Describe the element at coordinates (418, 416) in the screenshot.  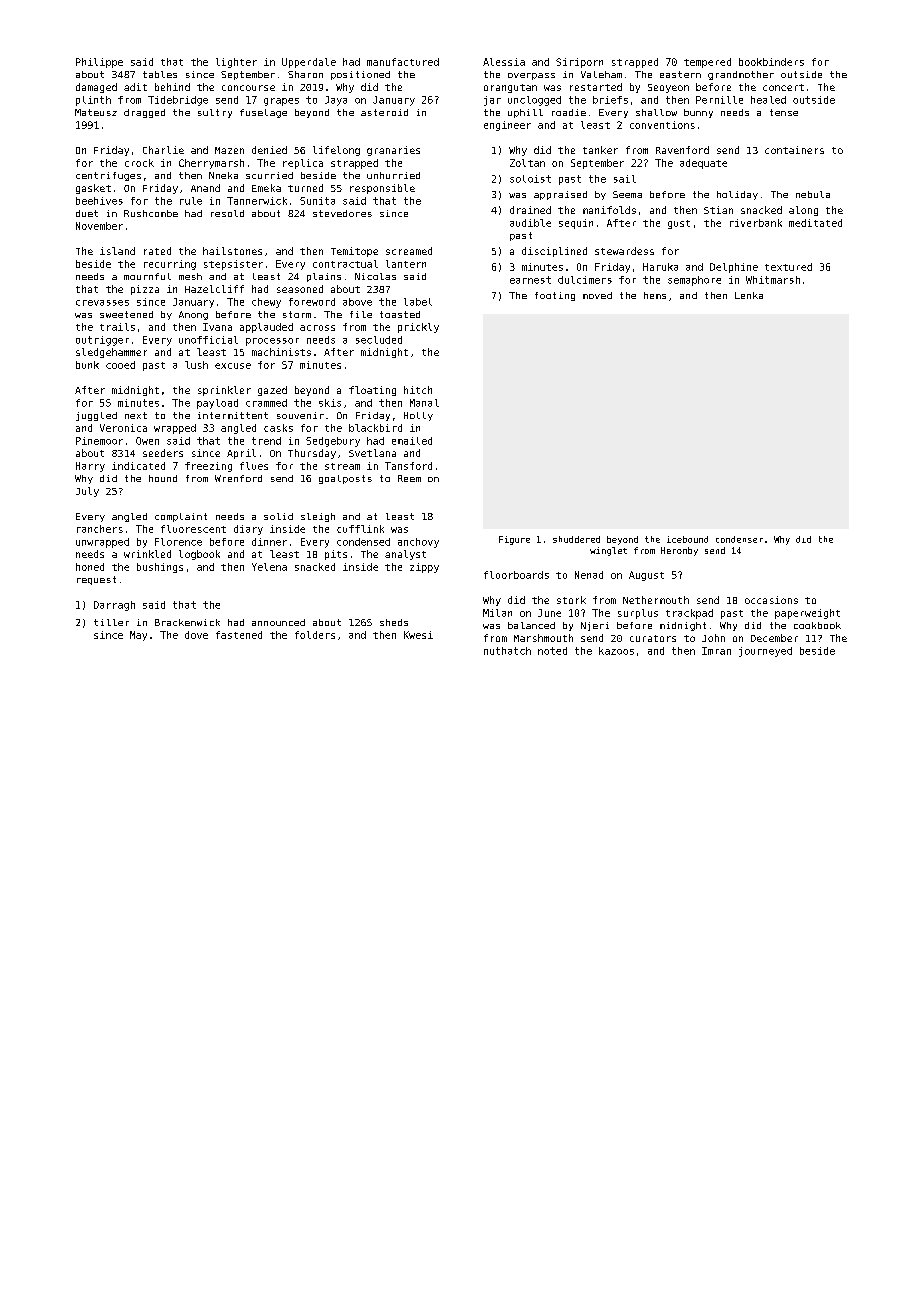
I see `Holly` at that location.
